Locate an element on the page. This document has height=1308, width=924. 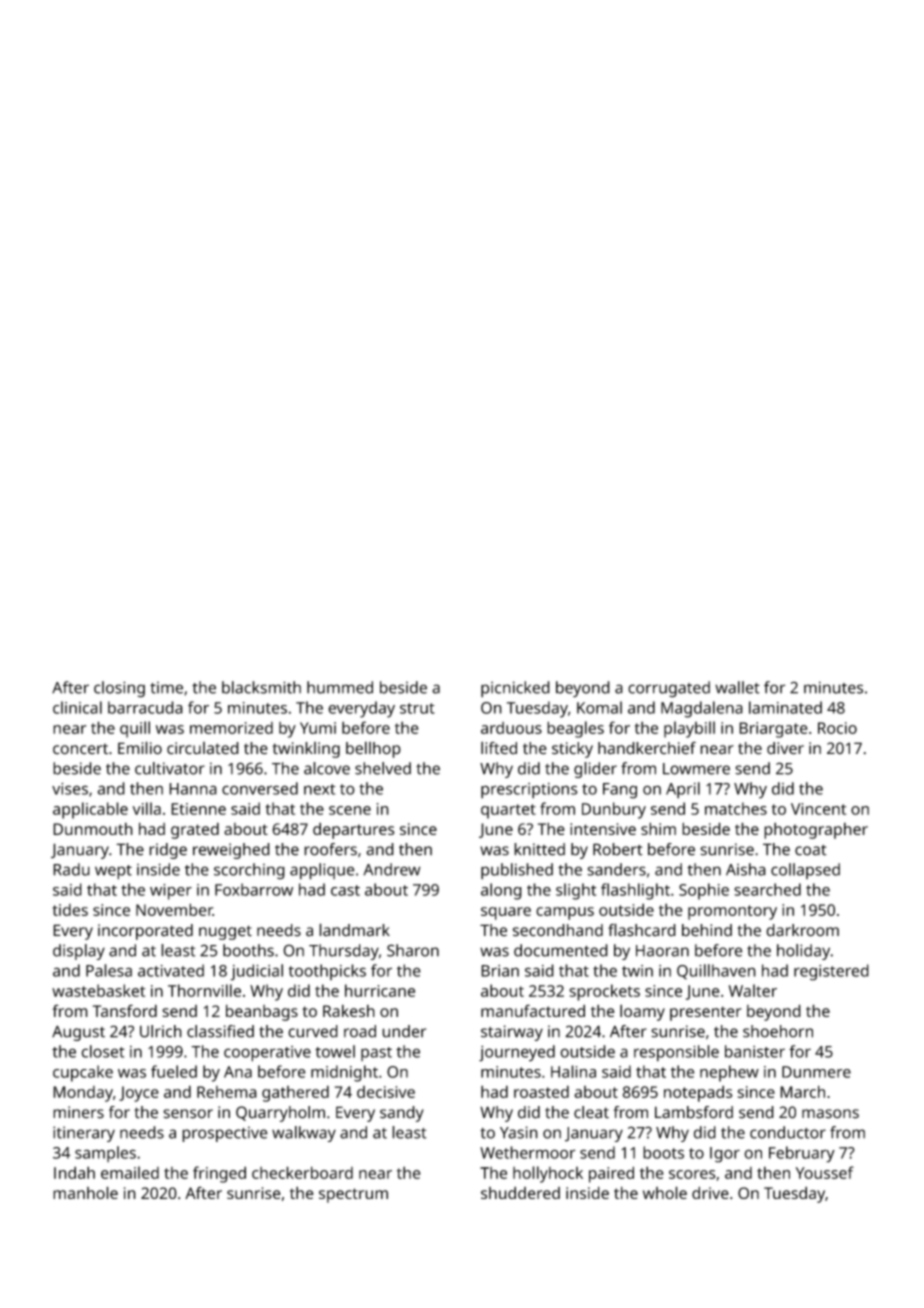
February is located at coordinates (802, 1154).
